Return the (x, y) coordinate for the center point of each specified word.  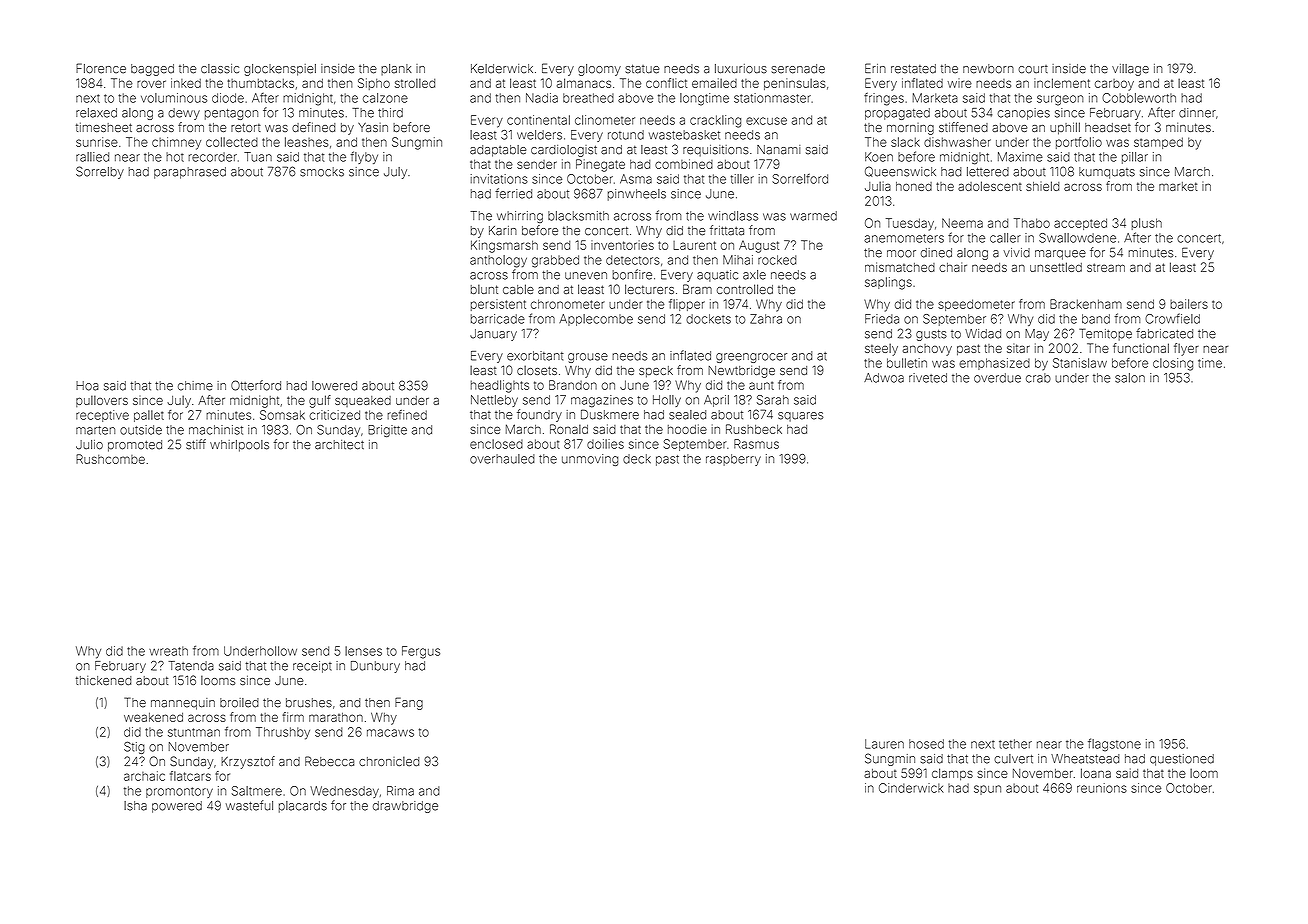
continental (538, 120)
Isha (135, 806)
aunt (761, 385)
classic (220, 69)
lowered (334, 386)
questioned (1182, 760)
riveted (928, 378)
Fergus (421, 652)
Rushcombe (110, 459)
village (1130, 70)
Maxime (1020, 157)
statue (642, 69)
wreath (168, 651)
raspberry (733, 460)
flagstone (1114, 745)
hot (175, 157)
